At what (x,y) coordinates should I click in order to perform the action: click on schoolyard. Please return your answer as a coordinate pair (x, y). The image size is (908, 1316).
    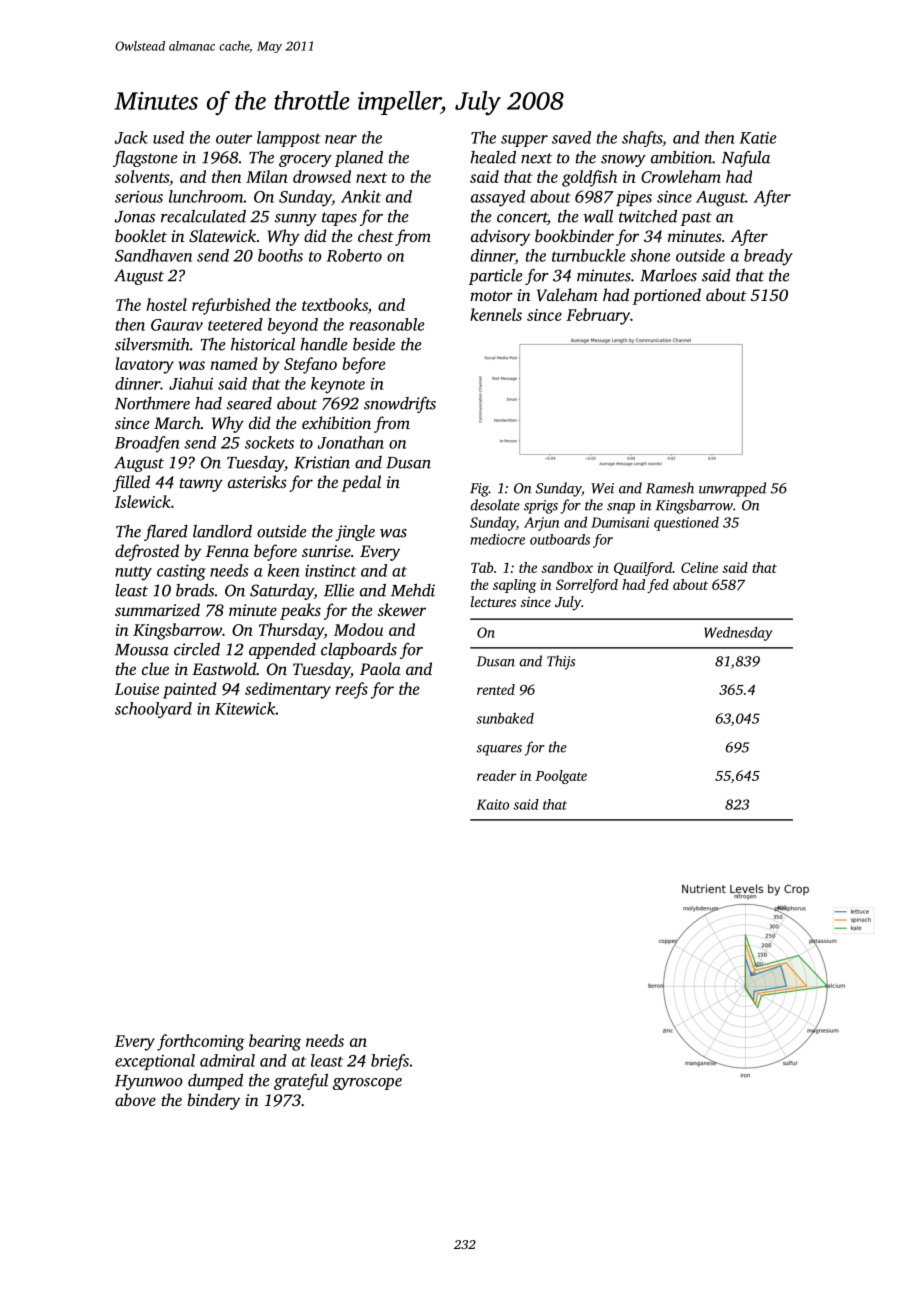
    Looking at the image, I should click on (153, 710).
